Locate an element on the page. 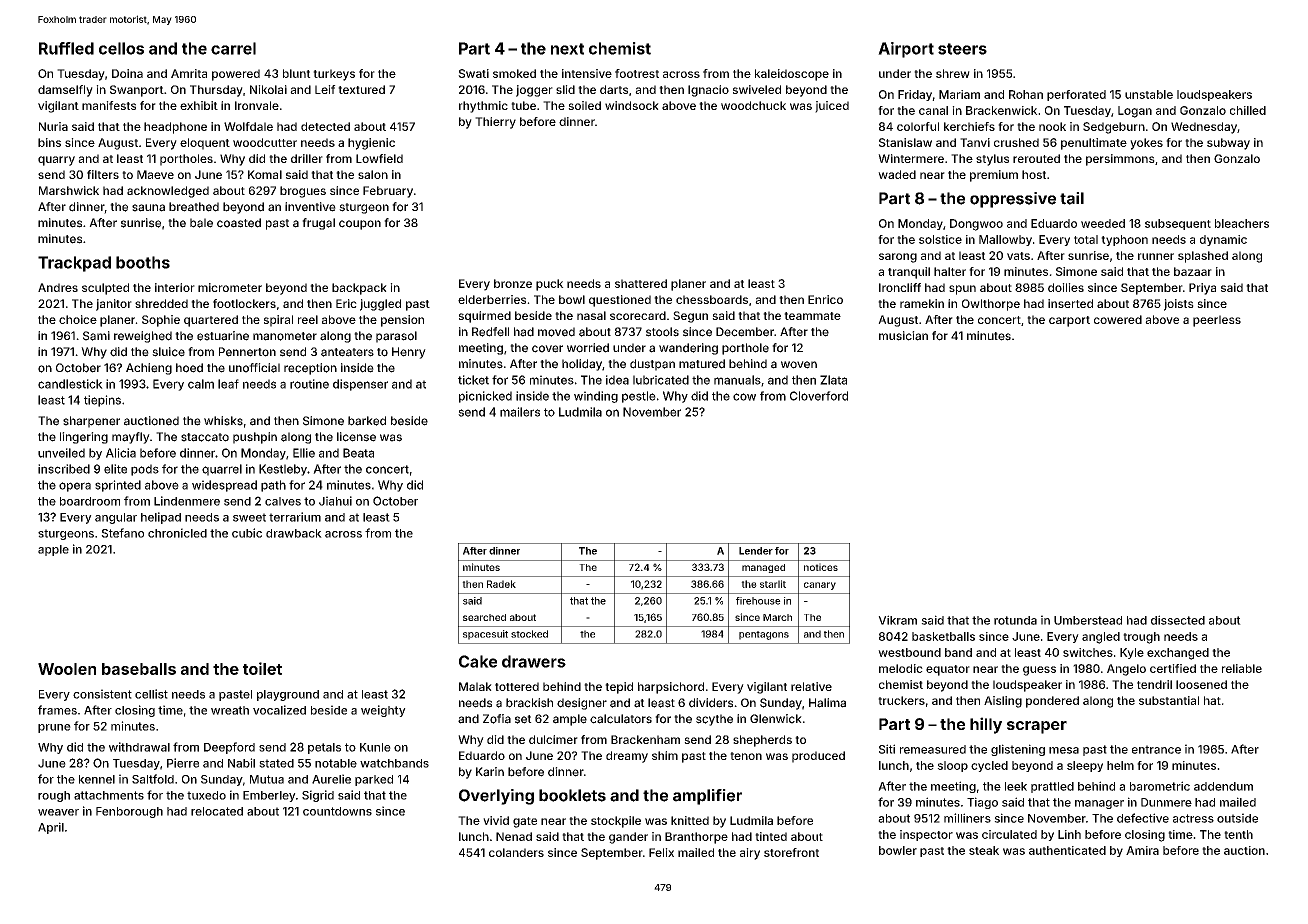 This page has height=924, width=1308. angular is located at coordinates (116, 518).
